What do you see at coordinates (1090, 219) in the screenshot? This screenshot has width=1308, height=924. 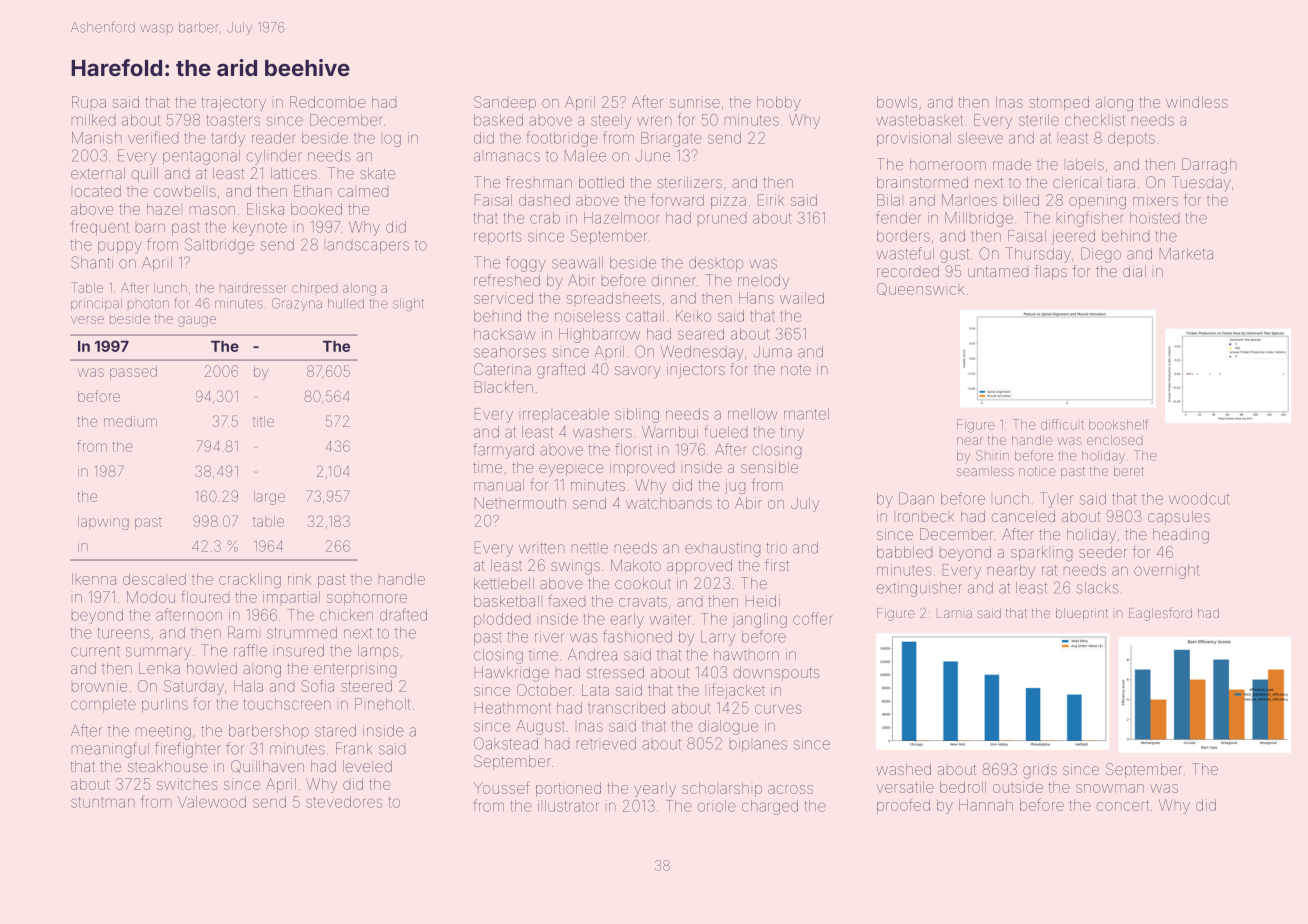 I see `kingfisher` at bounding box center [1090, 219].
